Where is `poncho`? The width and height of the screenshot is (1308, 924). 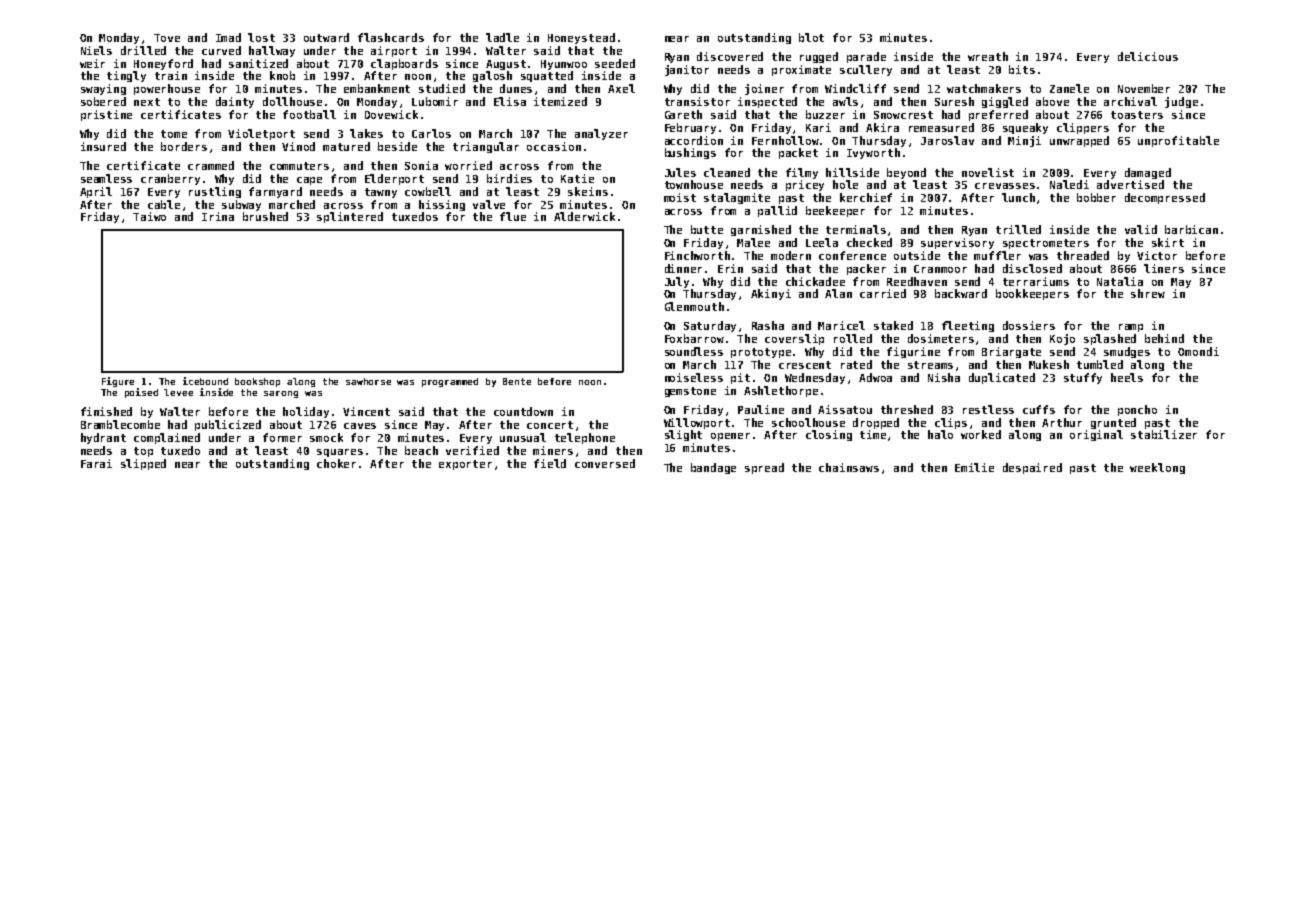
poncho is located at coordinates (1137, 410).
